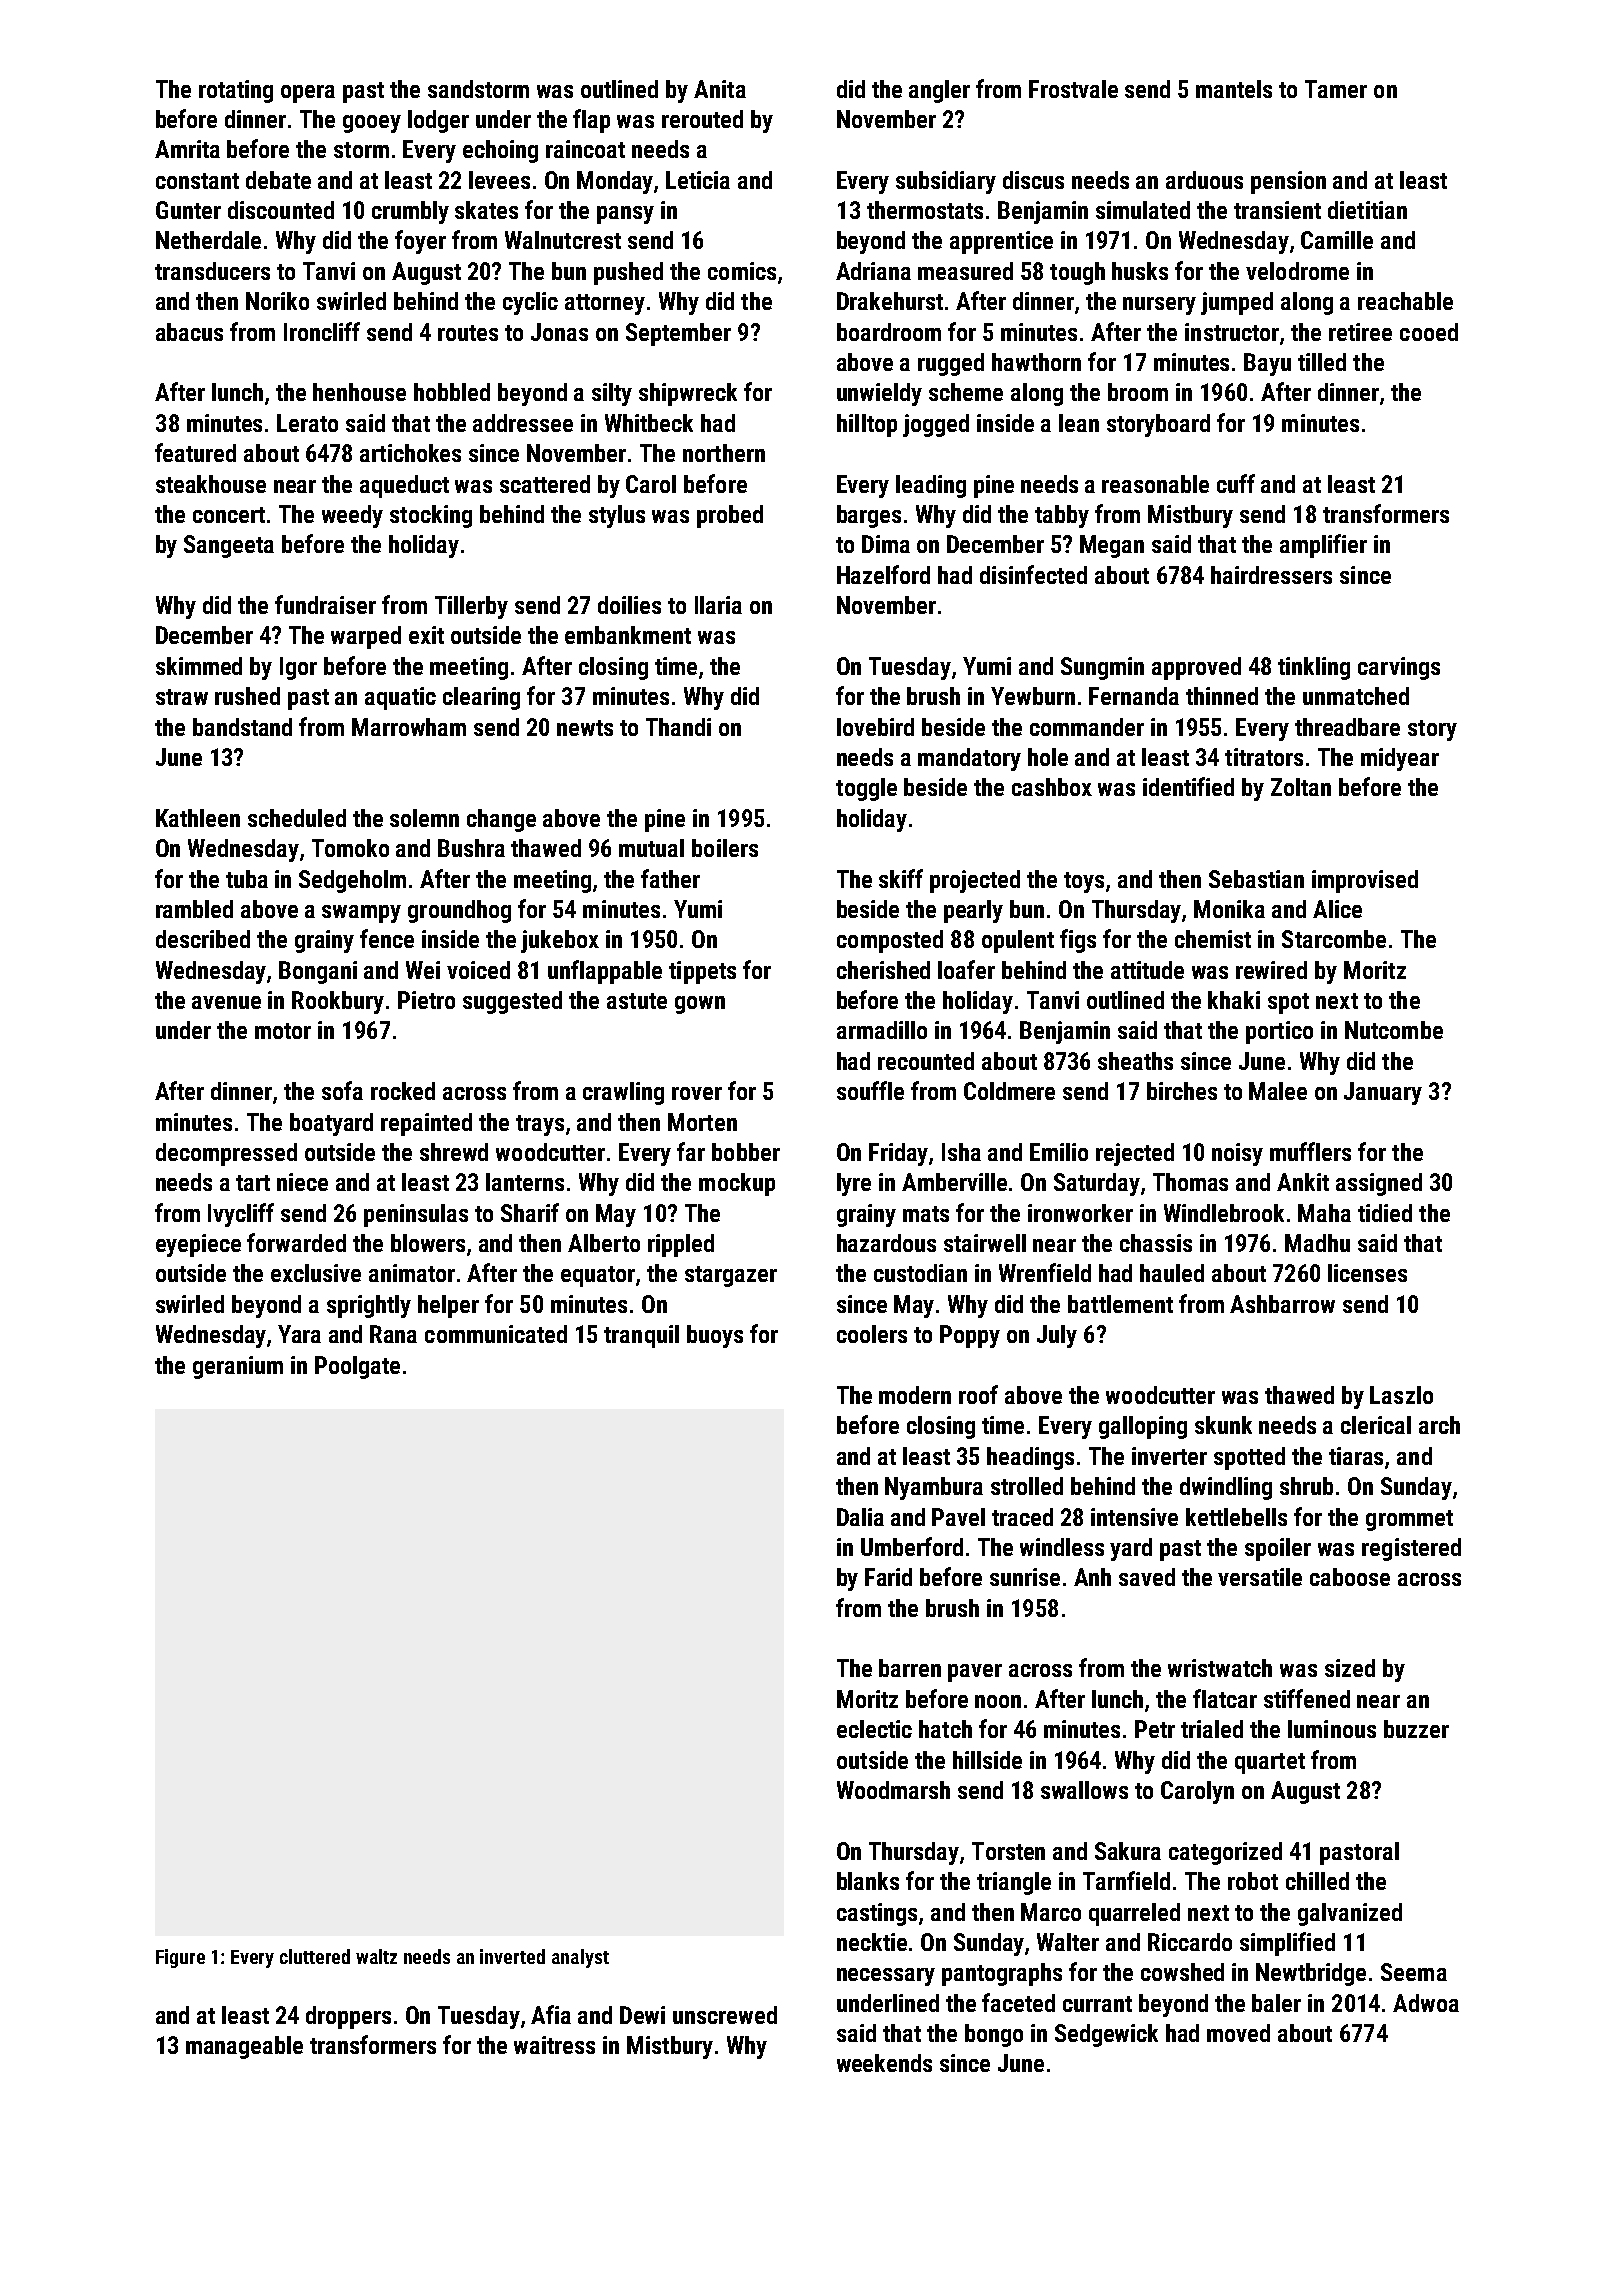  Describe the element at coordinates (884, 2063) in the image. I see `weekends` at that location.
